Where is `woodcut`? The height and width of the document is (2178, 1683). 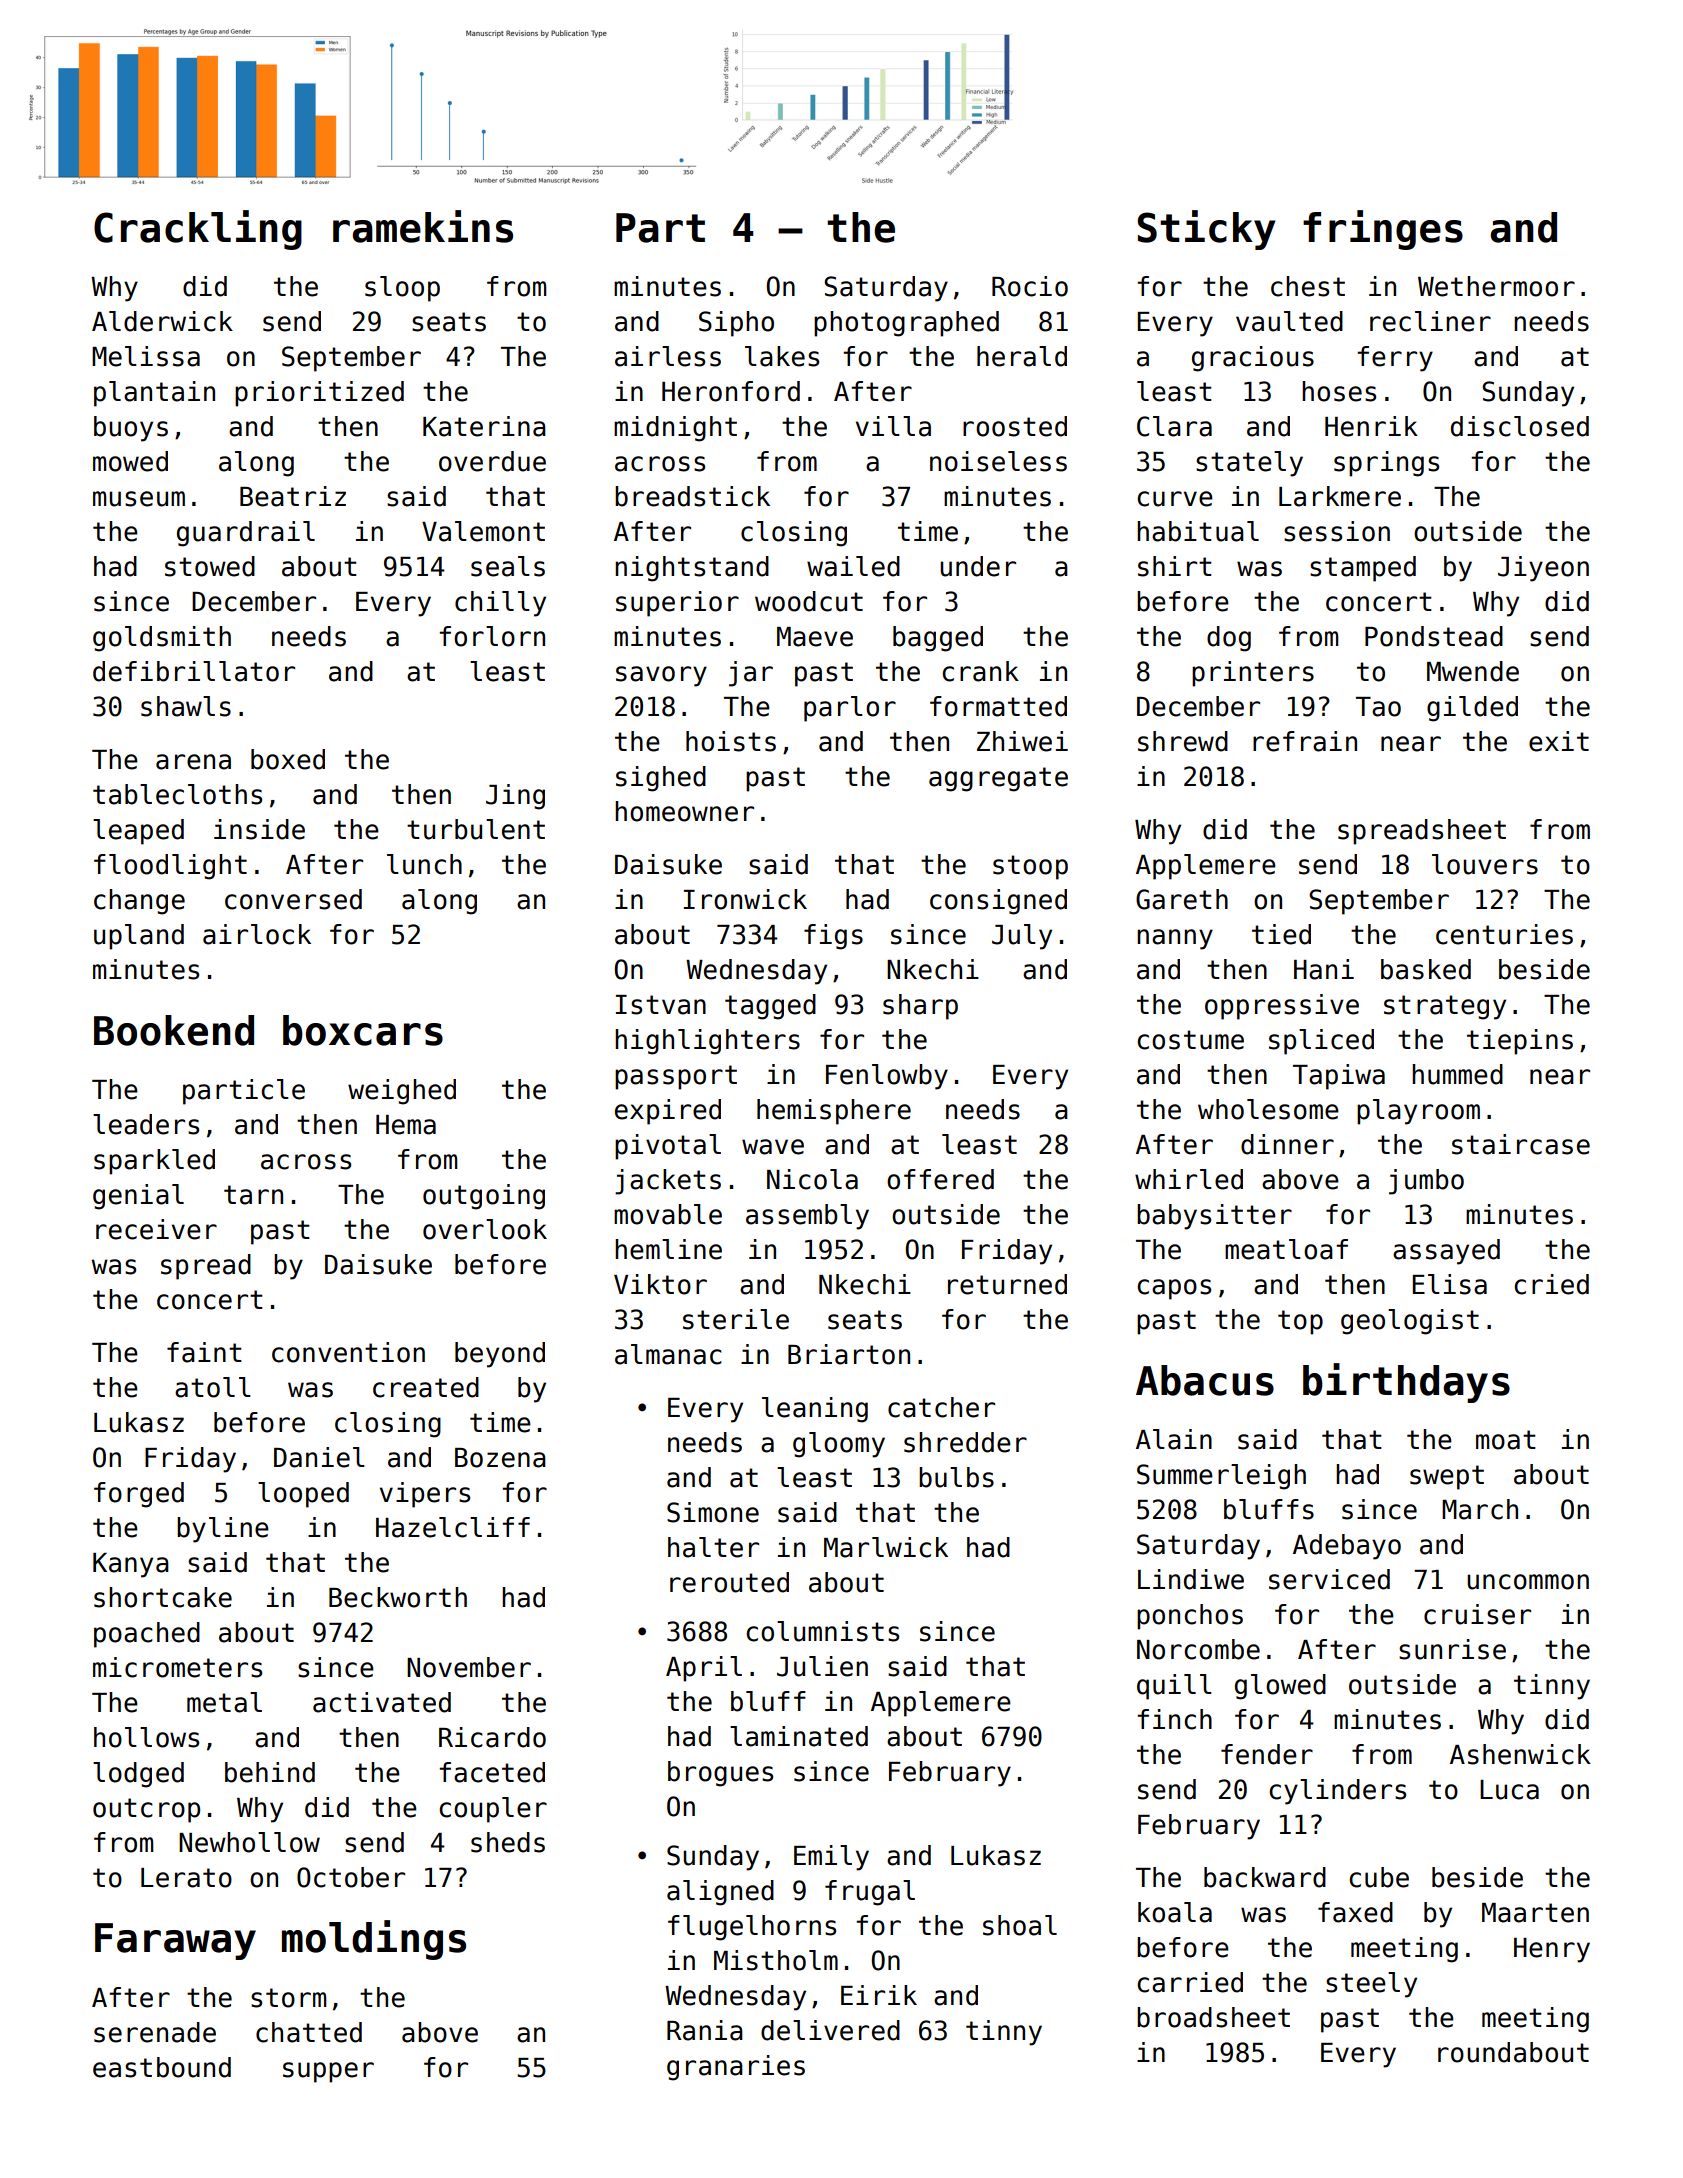
woodcut is located at coordinates (809, 601).
